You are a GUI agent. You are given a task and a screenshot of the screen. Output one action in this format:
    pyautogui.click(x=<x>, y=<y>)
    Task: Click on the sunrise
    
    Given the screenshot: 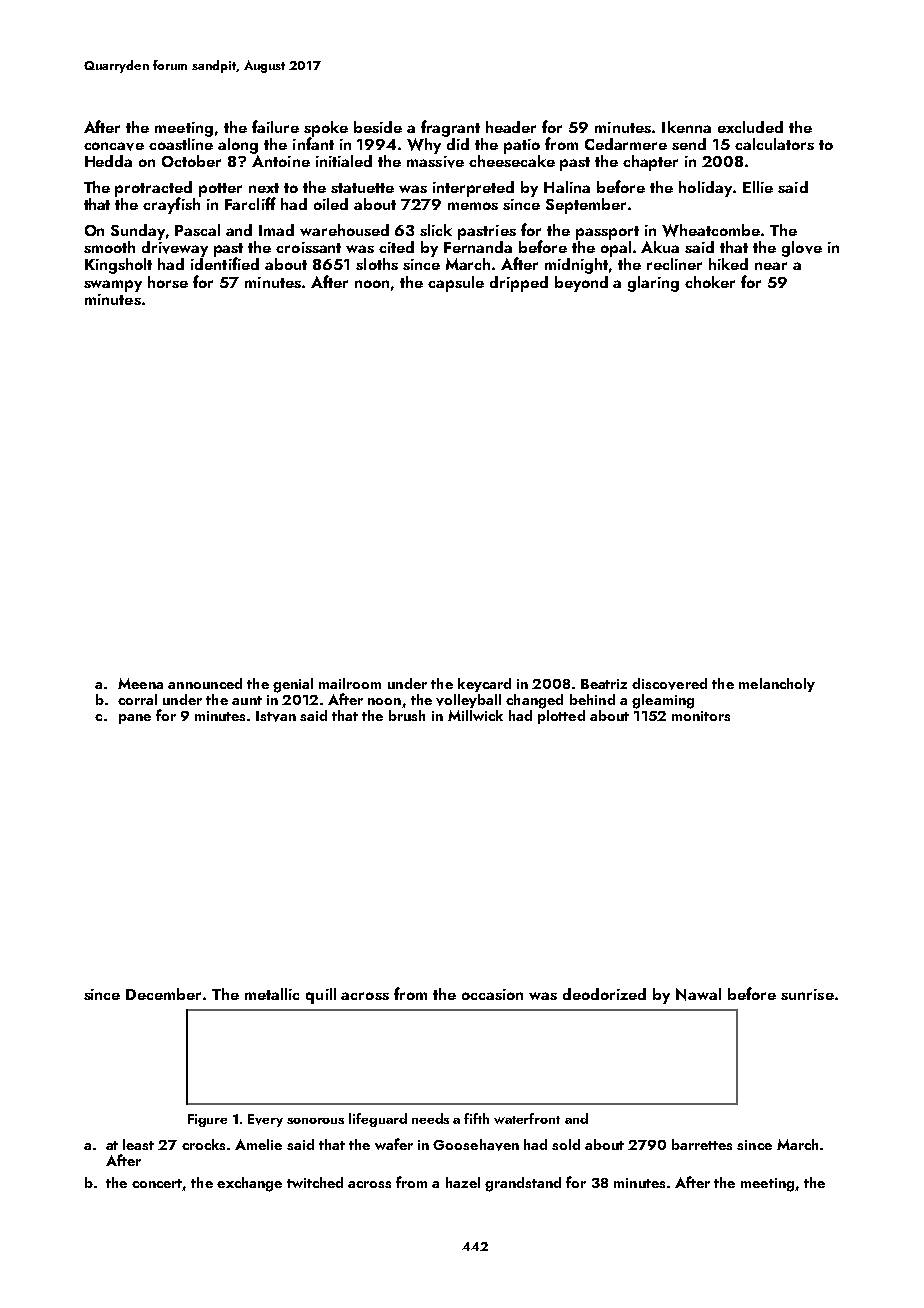 What is the action you would take?
    pyautogui.click(x=807, y=994)
